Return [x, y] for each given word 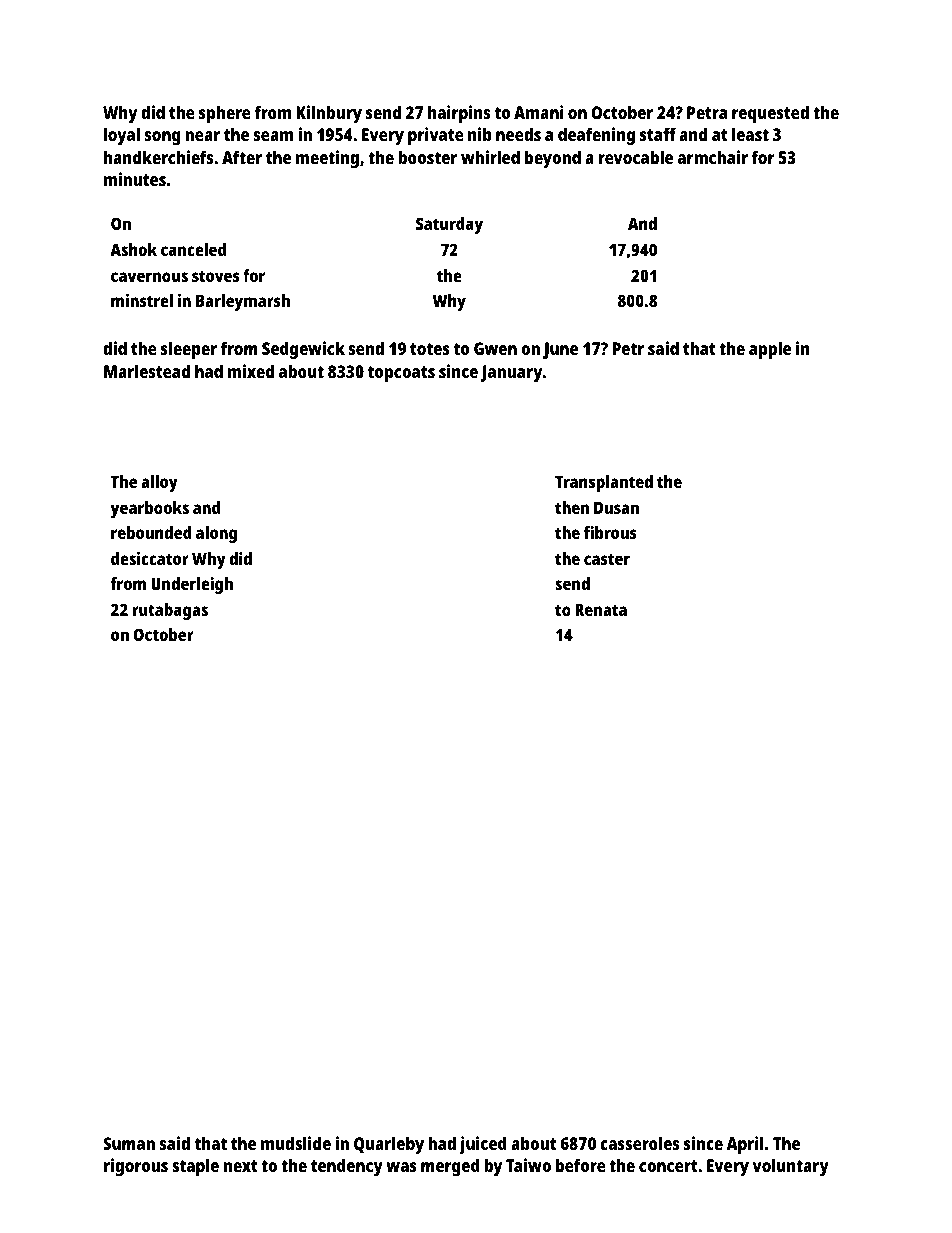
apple [770, 350]
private [436, 136]
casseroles [639, 1143]
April [745, 1145]
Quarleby [389, 1145]
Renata [601, 610]
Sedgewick [303, 350]
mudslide [296, 1143]
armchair [713, 157]
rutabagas [170, 611]
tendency [347, 1167]
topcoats [401, 374]
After [242, 157]
